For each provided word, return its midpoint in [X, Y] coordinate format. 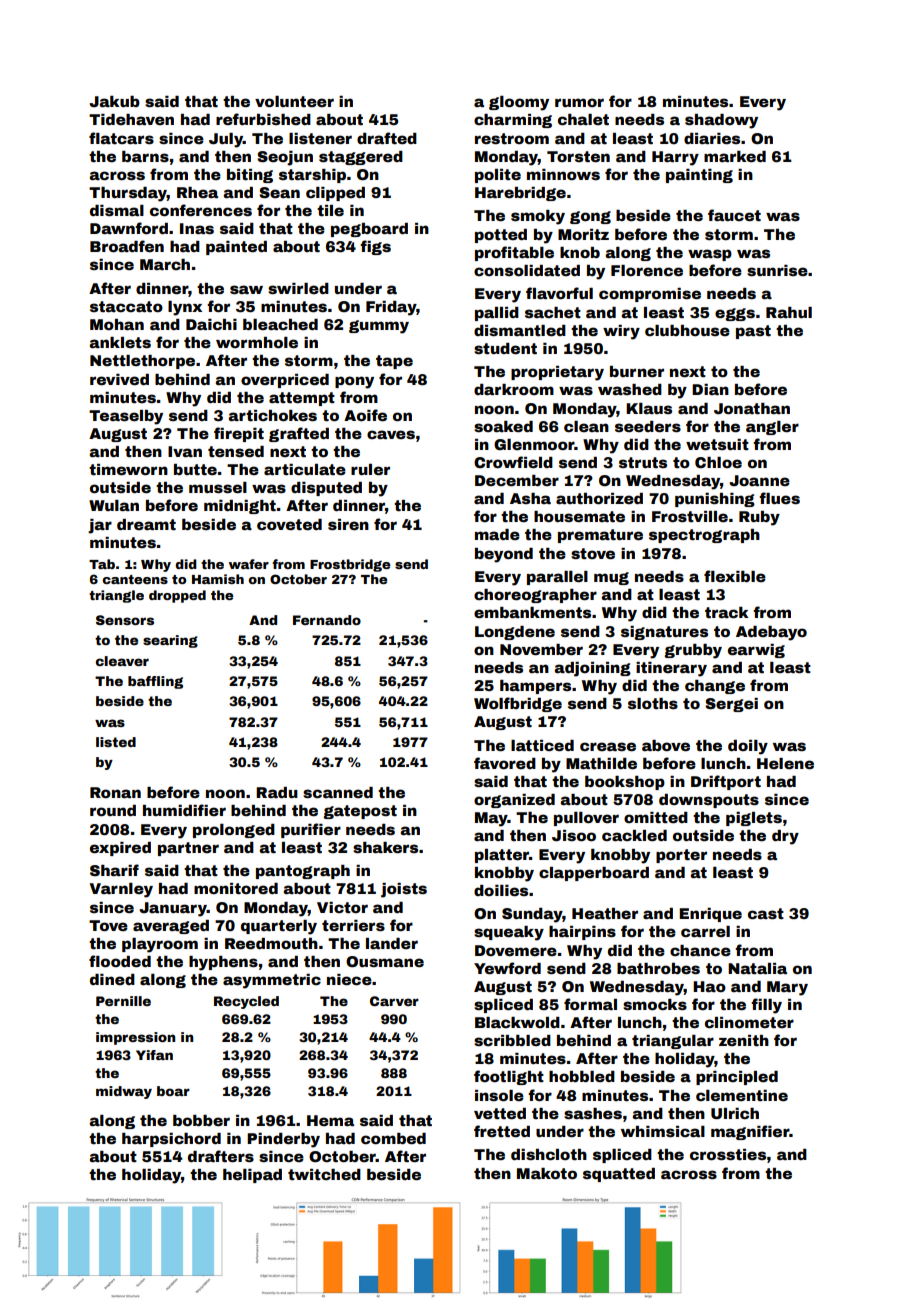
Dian [710, 389]
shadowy [721, 121]
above [666, 745]
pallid [497, 314]
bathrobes [658, 968]
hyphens [223, 963]
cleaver [122, 661]
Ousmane [385, 961]
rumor [579, 102]
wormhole [257, 342]
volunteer [294, 101]
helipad [252, 1176]
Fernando [327, 620]
